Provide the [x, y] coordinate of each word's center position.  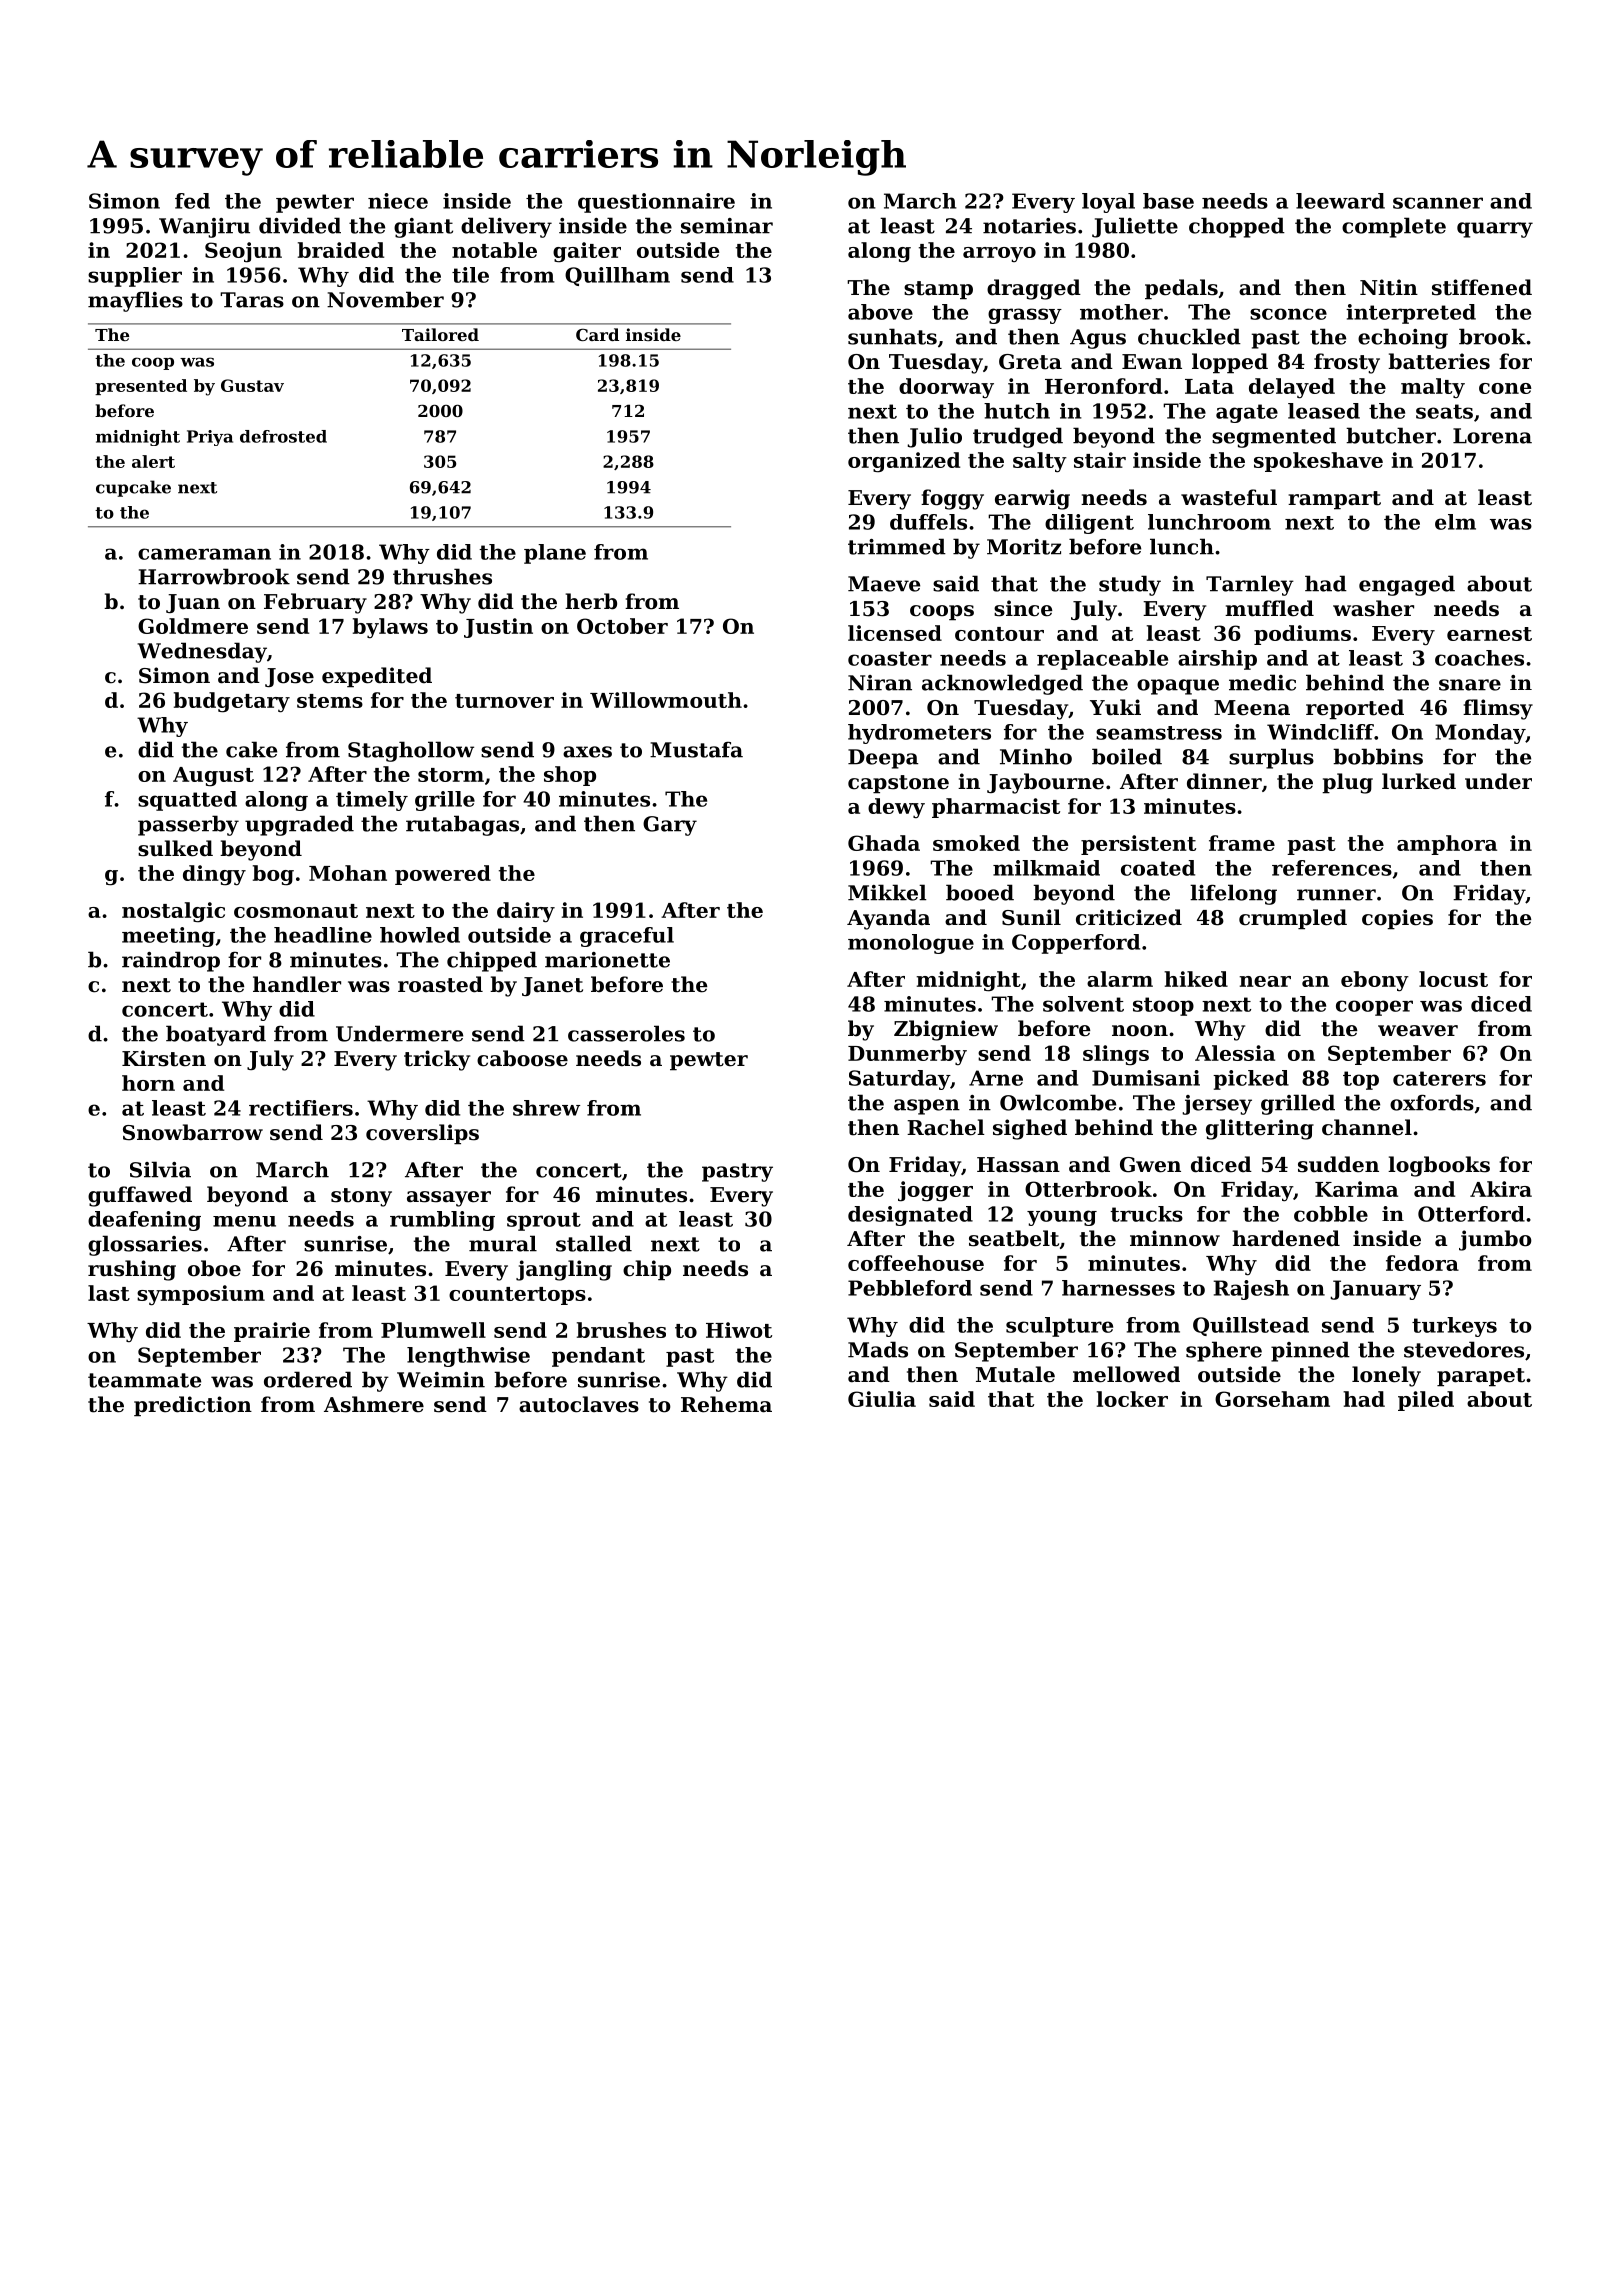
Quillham [617, 276]
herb [591, 601]
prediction [193, 1406]
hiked [1196, 979]
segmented [1274, 437]
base [1168, 201]
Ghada [884, 843]
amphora [1447, 845]
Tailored [440, 334]
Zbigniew [946, 1030]
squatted [187, 801]
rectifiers [301, 1108]
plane [555, 554]
